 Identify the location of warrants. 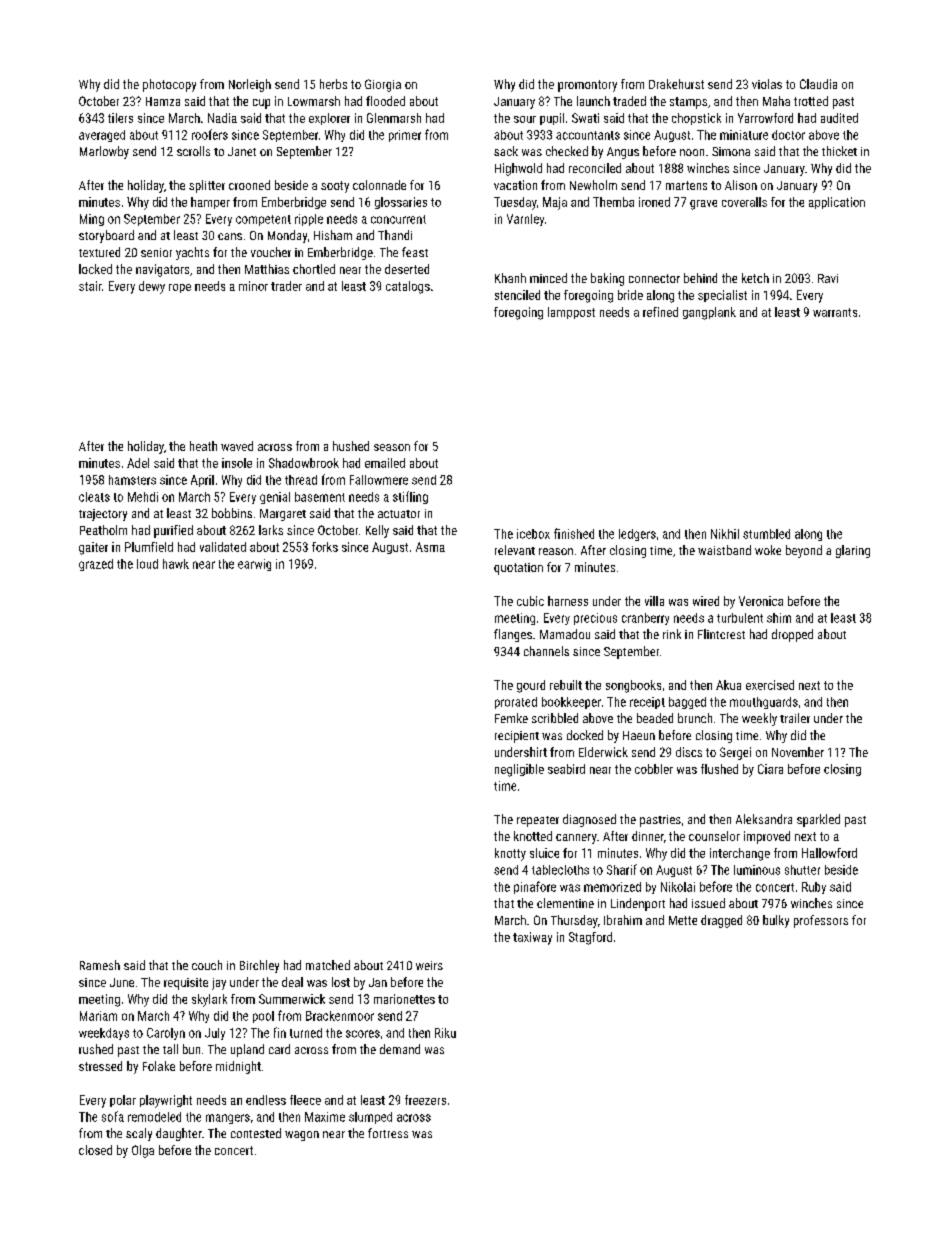
(835, 312).
